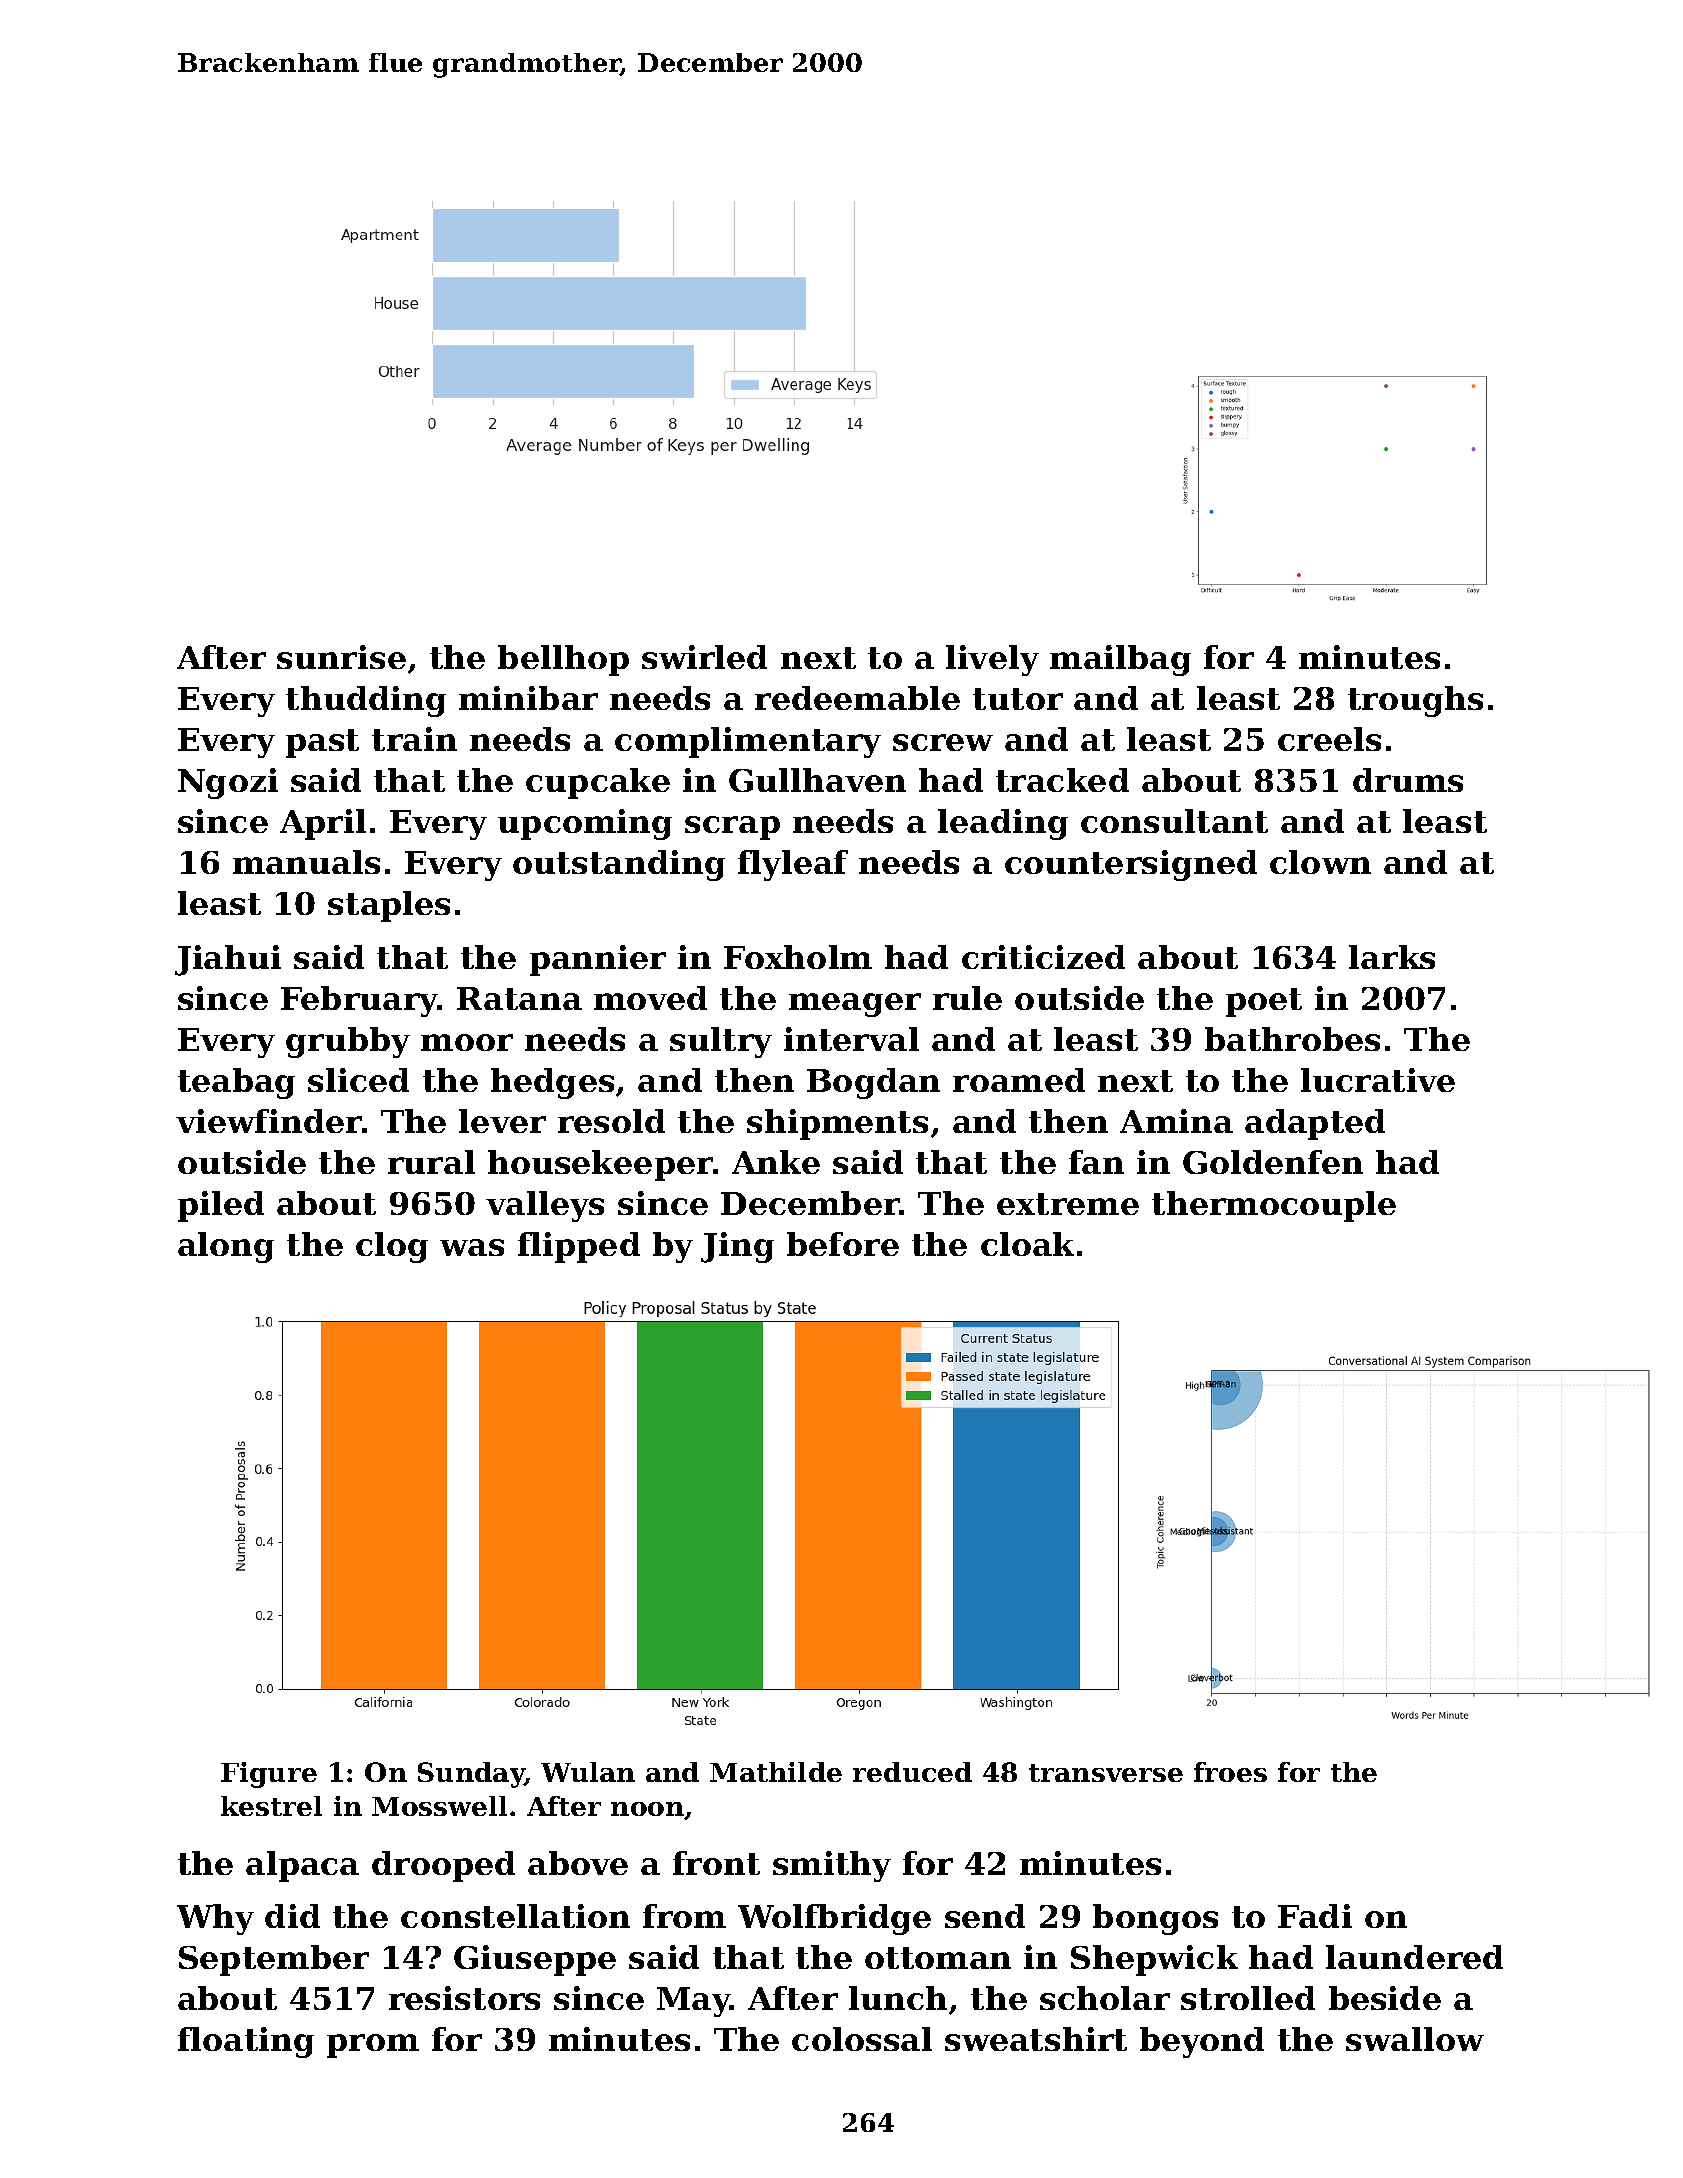  Describe the element at coordinates (228, 783) in the document. I see `Ngozi` at that location.
